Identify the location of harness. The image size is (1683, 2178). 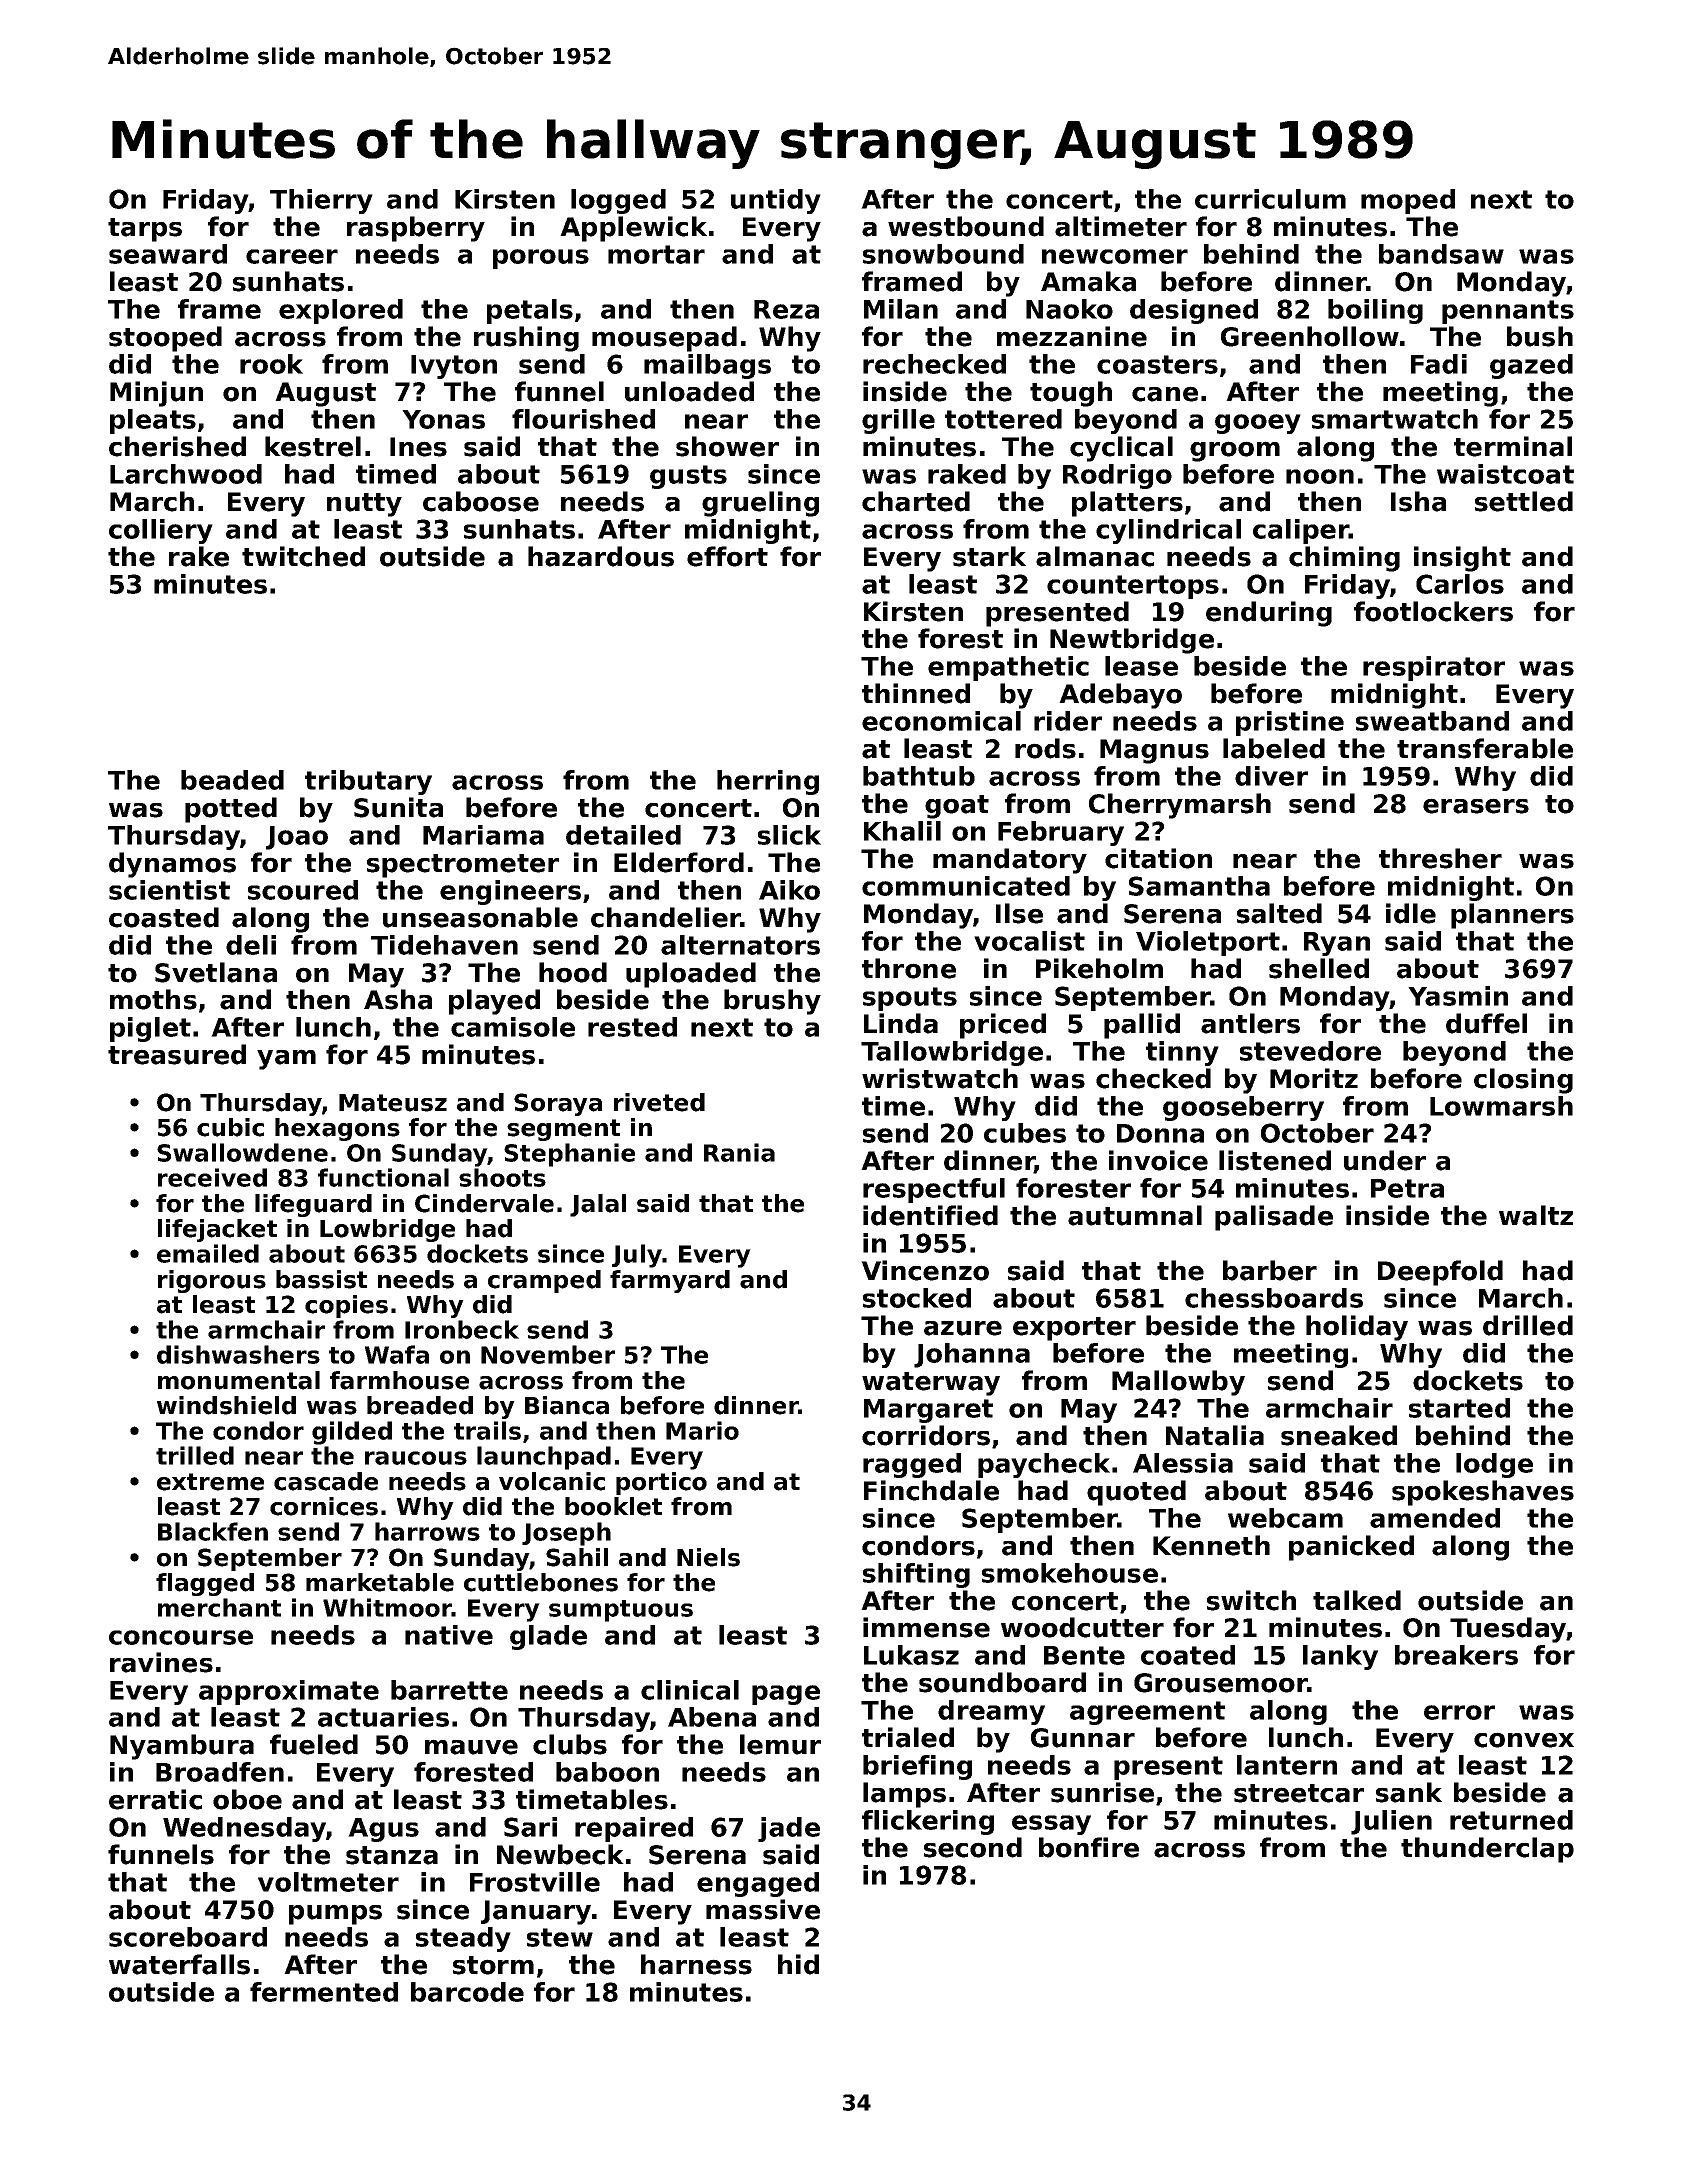
(696, 1964).
